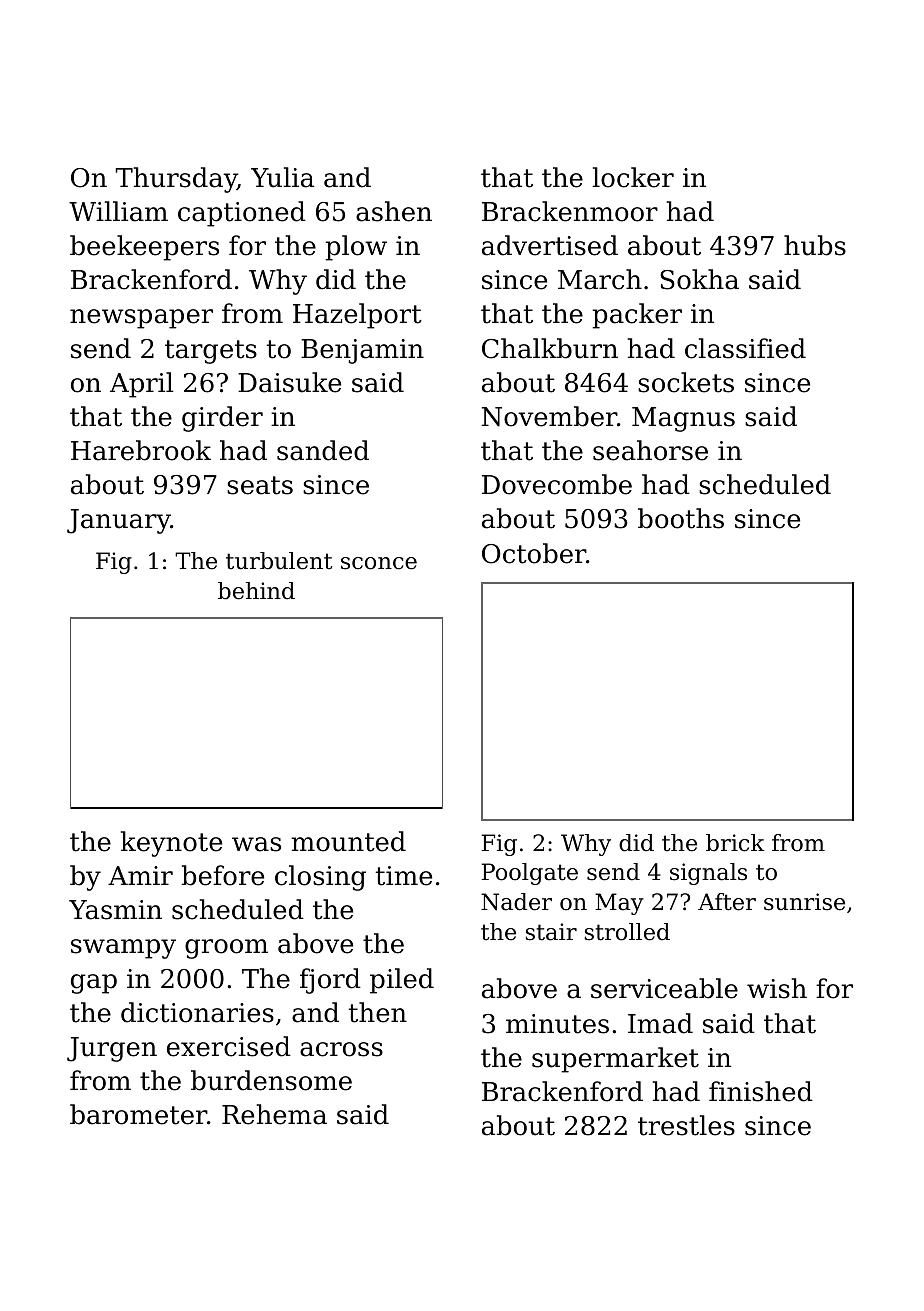  Describe the element at coordinates (402, 981) in the page. I see `piled` at that location.
